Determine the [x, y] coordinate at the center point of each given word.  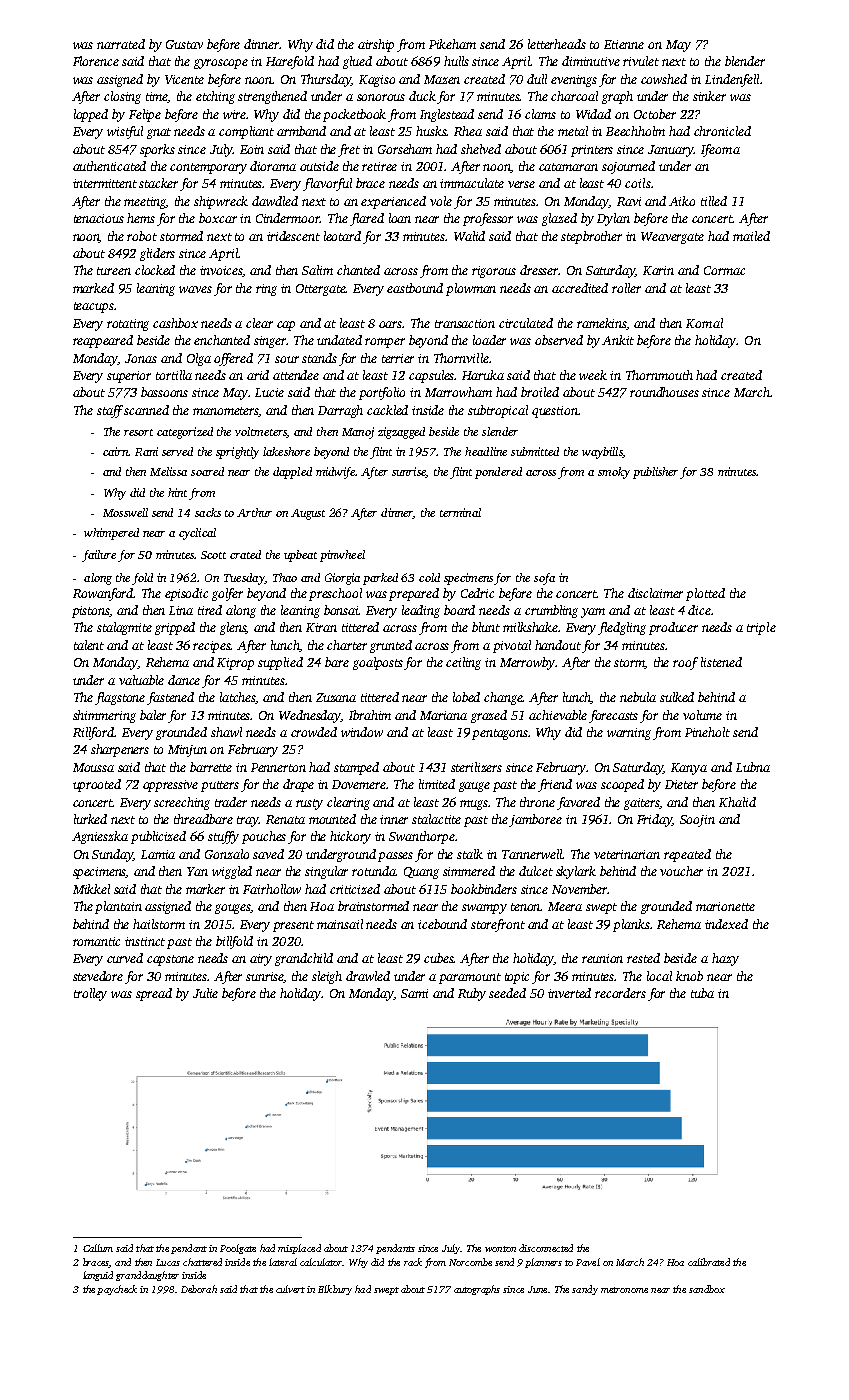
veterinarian [627, 854]
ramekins [602, 324]
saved [268, 854]
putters [220, 786]
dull [537, 79]
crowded [314, 732]
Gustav [184, 44]
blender [745, 61]
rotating [128, 325]
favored [578, 803]
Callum [98, 1248]
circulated [526, 323]
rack [413, 1262]
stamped [356, 768]
